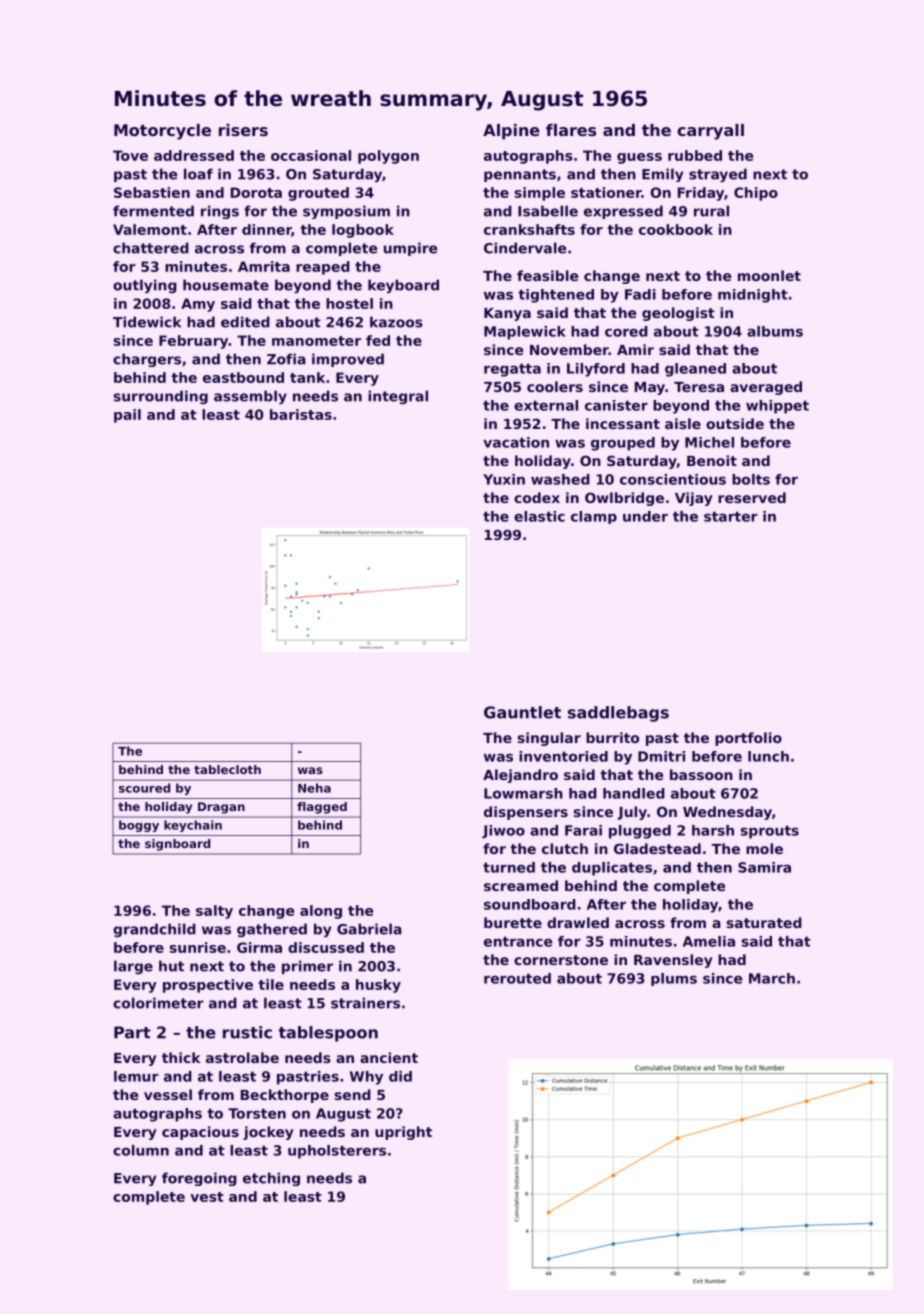 The height and width of the screenshot is (1314, 924). I want to click on plums, so click(674, 979).
